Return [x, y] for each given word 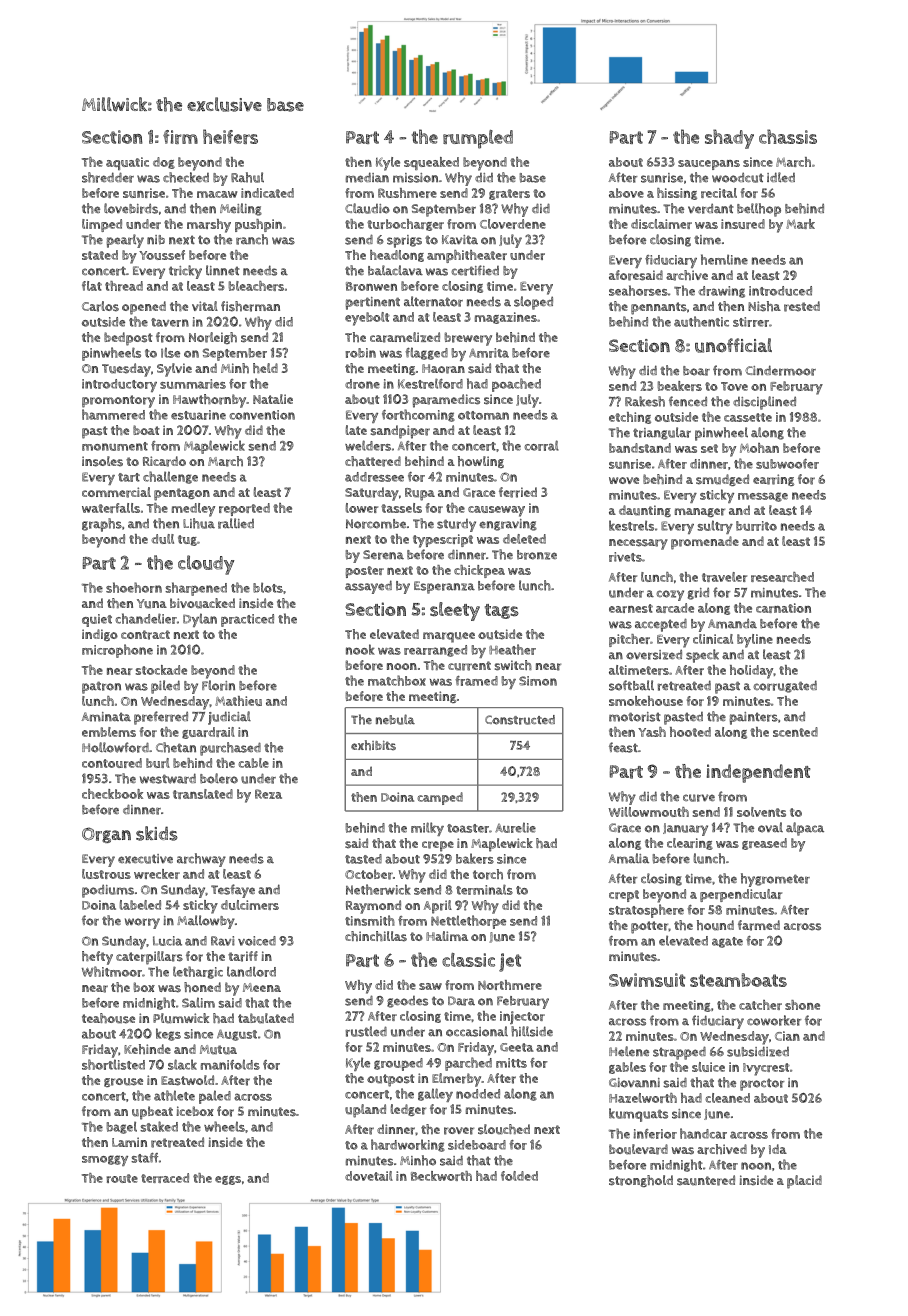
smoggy [105, 1160]
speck [702, 656]
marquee [449, 637]
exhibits [373, 745]
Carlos [100, 306]
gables [627, 1068]
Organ [106, 835]
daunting [645, 511]
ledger [408, 1110]
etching [630, 418]
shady [729, 139]
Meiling [241, 209]
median [367, 177]
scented [795, 732]
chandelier [146, 618]
